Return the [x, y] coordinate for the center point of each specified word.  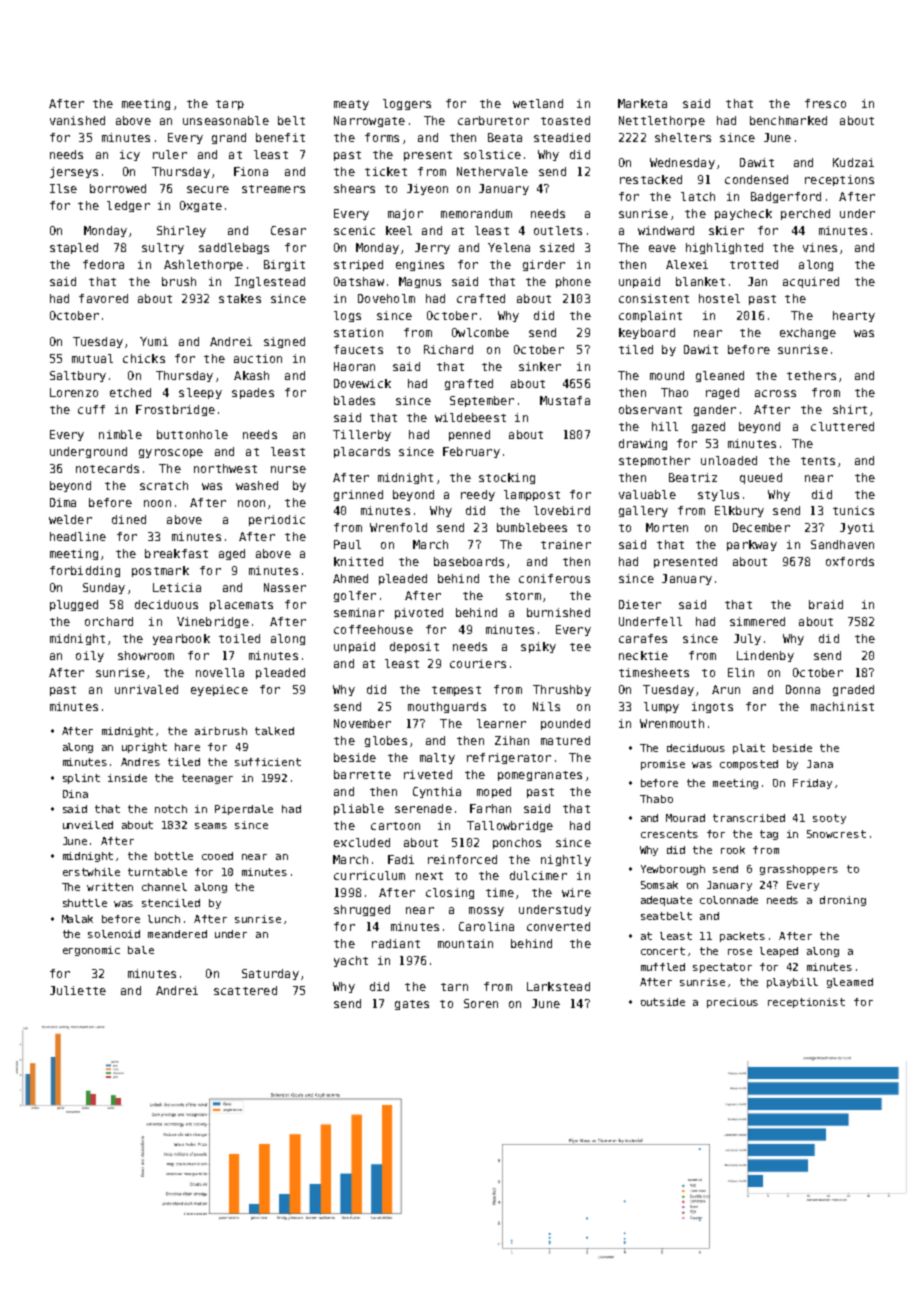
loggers [407, 104]
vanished [77, 120]
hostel [719, 298]
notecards [107, 468]
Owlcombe [480, 332]
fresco [825, 103]
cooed [217, 856]
